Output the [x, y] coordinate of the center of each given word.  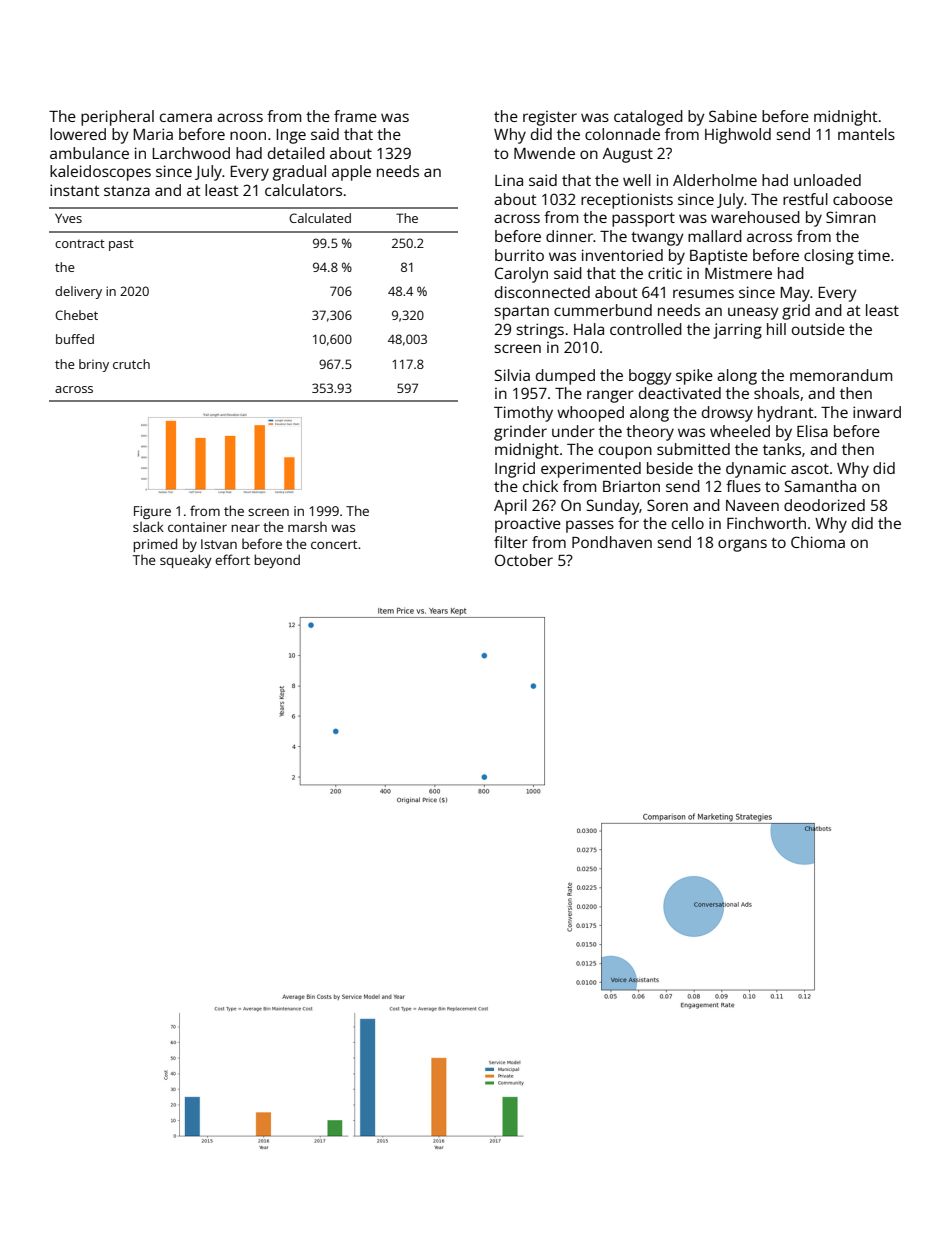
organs [742, 545]
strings [540, 331]
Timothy [523, 414]
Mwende [544, 153]
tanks [782, 449]
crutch [131, 364]
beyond [277, 561]
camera [186, 117]
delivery [78, 292]
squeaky [186, 561]
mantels [866, 134]
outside [818, 329]
